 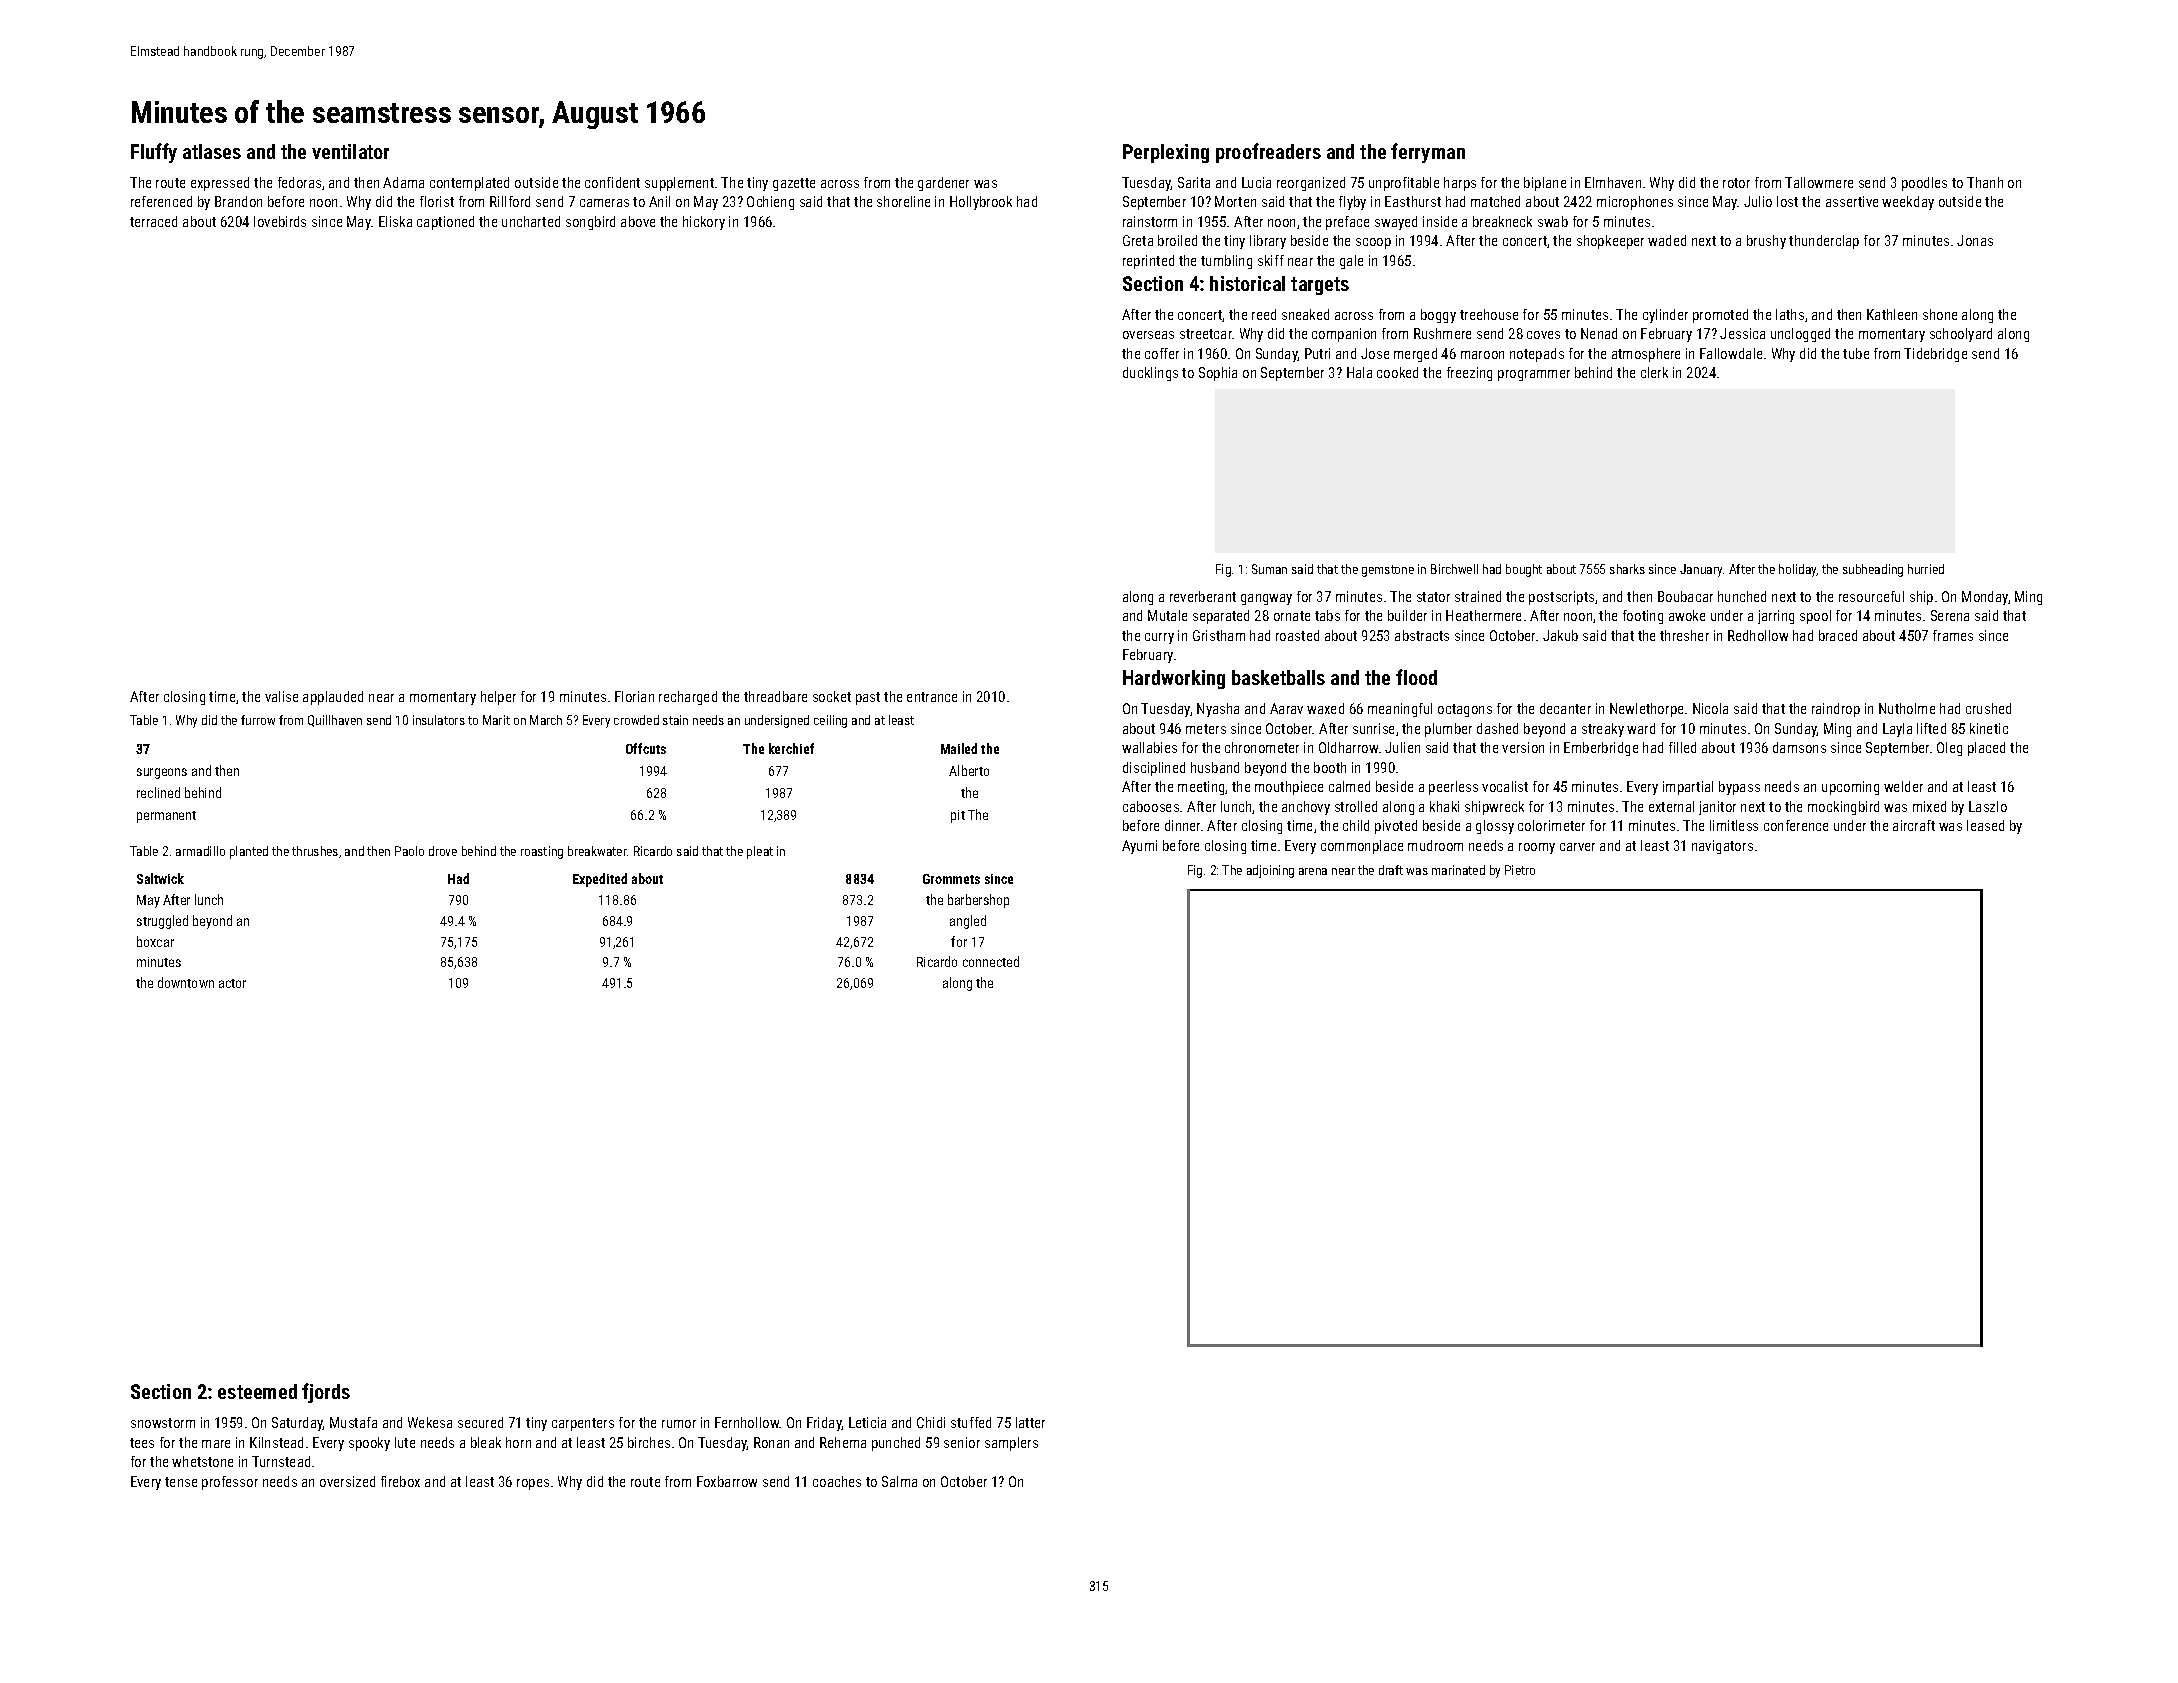 What do you see at coordinates (249, 852) in the screenshot?
I see `planted` at bounding box center [249, 852].
